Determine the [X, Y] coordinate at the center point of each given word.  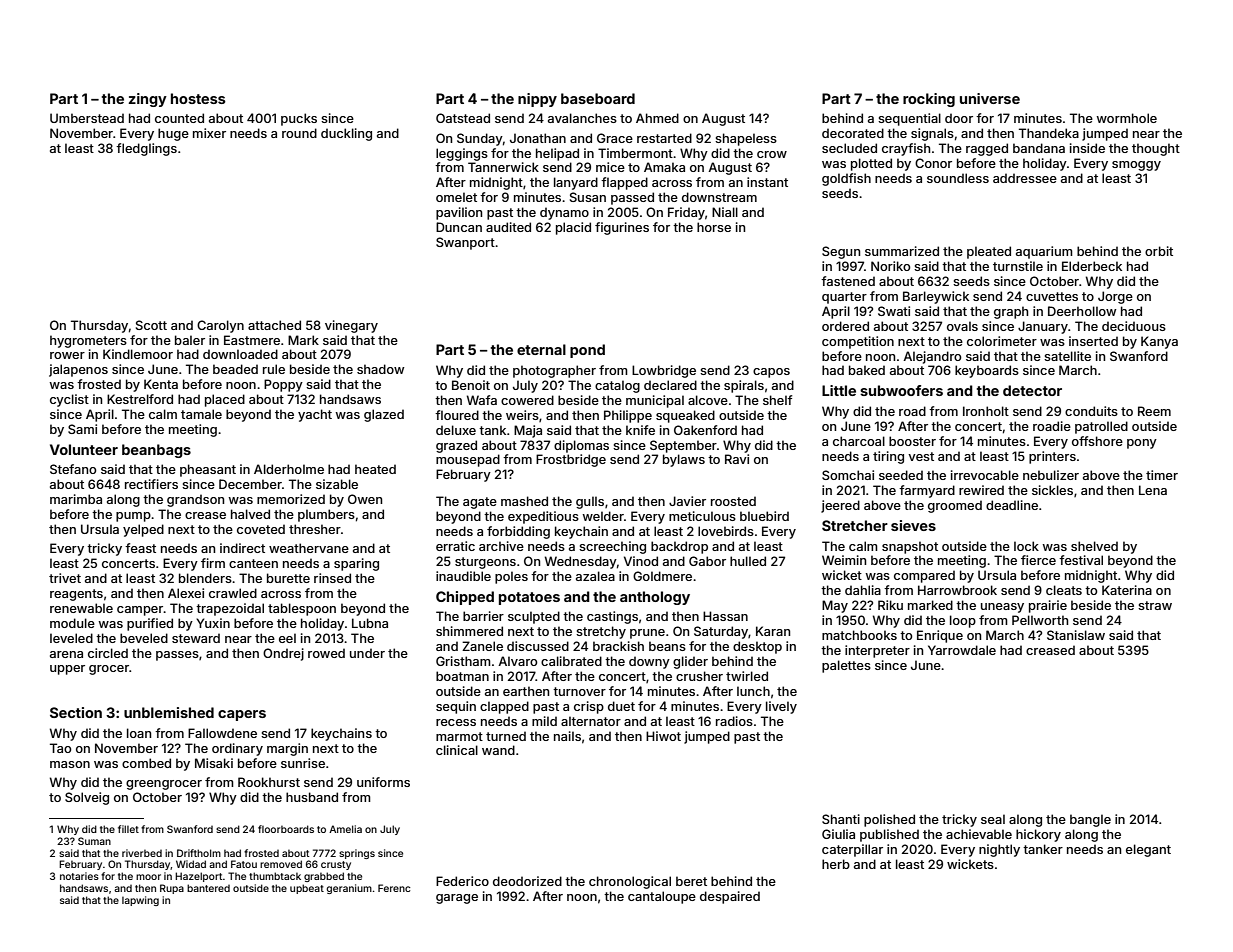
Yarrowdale [962, 650]
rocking [929, 100]
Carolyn [220, 326]
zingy [147, 100]
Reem [1154, 411]
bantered [208, 888]
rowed [326, 653]
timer [1162, 475]
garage [457, 899]
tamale [201, 414]
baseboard [598, 98]
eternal [541, 349]
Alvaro [517, 661]
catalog [617, 386]
